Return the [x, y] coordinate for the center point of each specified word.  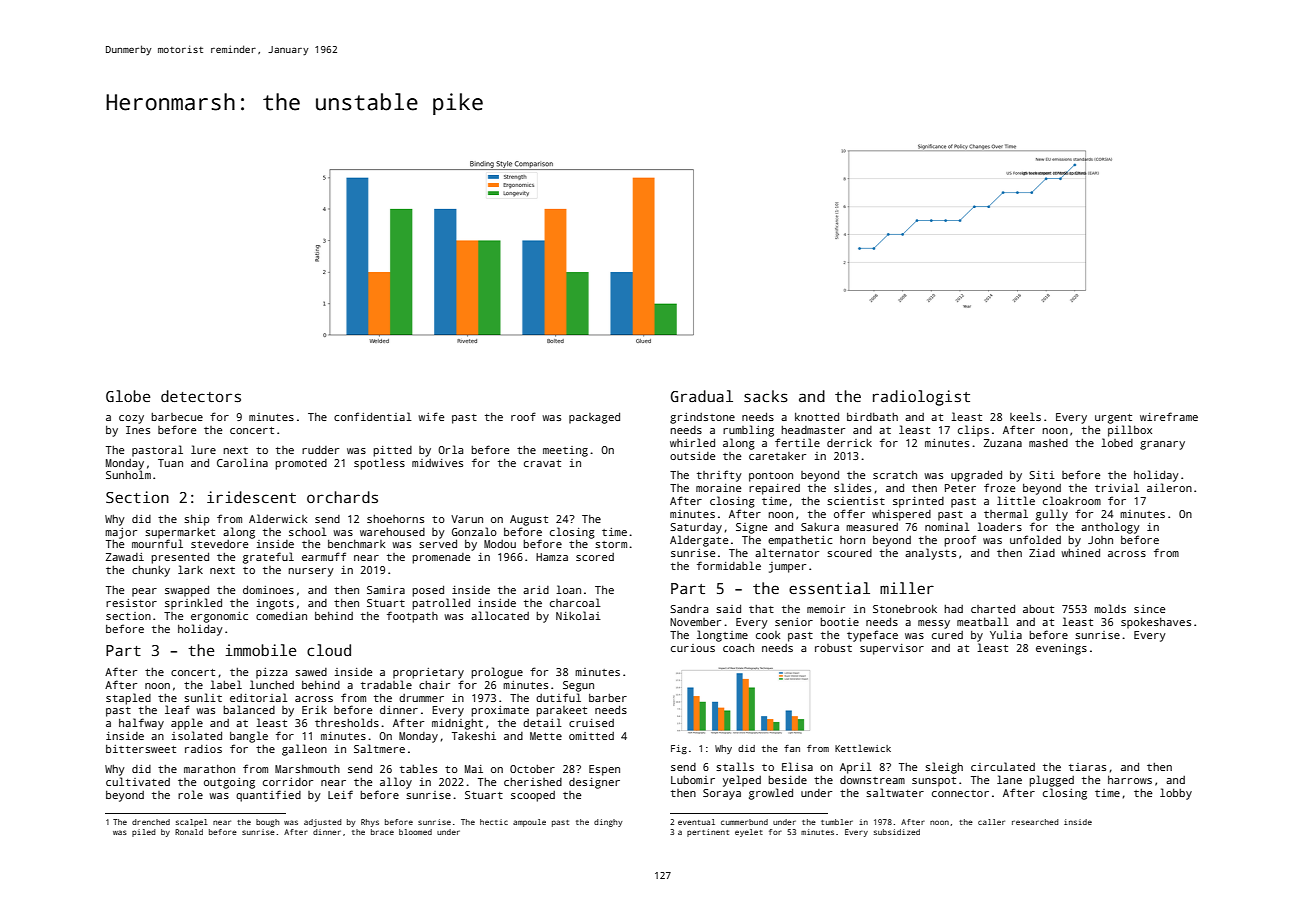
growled [771, 794]
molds [1110, 608]
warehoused [392, 532]
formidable [729, 565]
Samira [386, 590]
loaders [999, 526]
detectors [201, 396]
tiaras [1087, 767]
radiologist [921, 398]
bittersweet [141, 749]
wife [431, 416]
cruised [591, 723]
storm [611, 544]
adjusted [323, 823]
